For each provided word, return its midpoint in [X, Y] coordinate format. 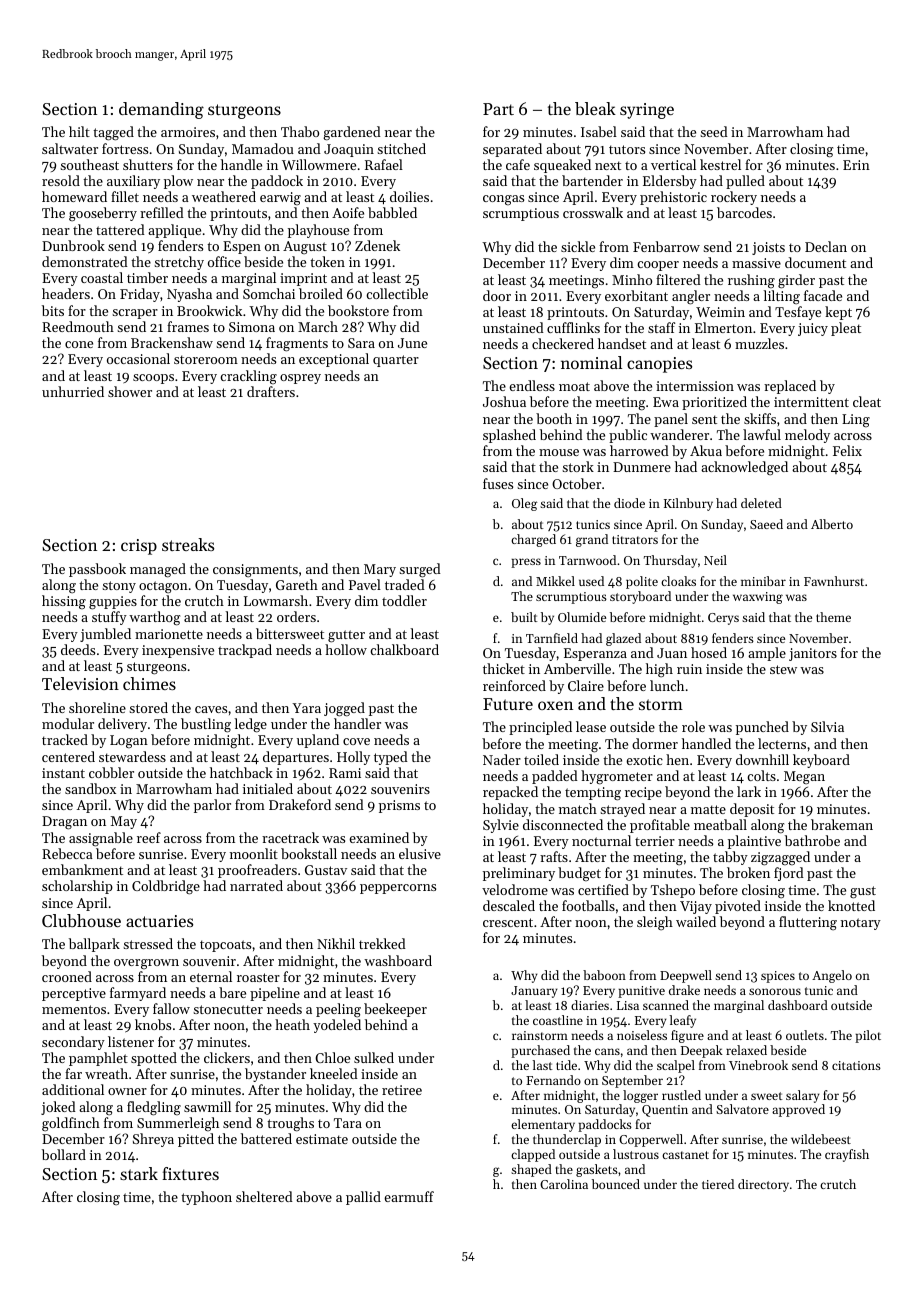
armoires [188, 132]
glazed [623, 639]
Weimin [720, 312]
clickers [227, 1057]
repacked [510, 793]
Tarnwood [587, 560]
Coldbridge [166, 887]
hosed [709, 652]
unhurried [73, 391]
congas [503, 200]
